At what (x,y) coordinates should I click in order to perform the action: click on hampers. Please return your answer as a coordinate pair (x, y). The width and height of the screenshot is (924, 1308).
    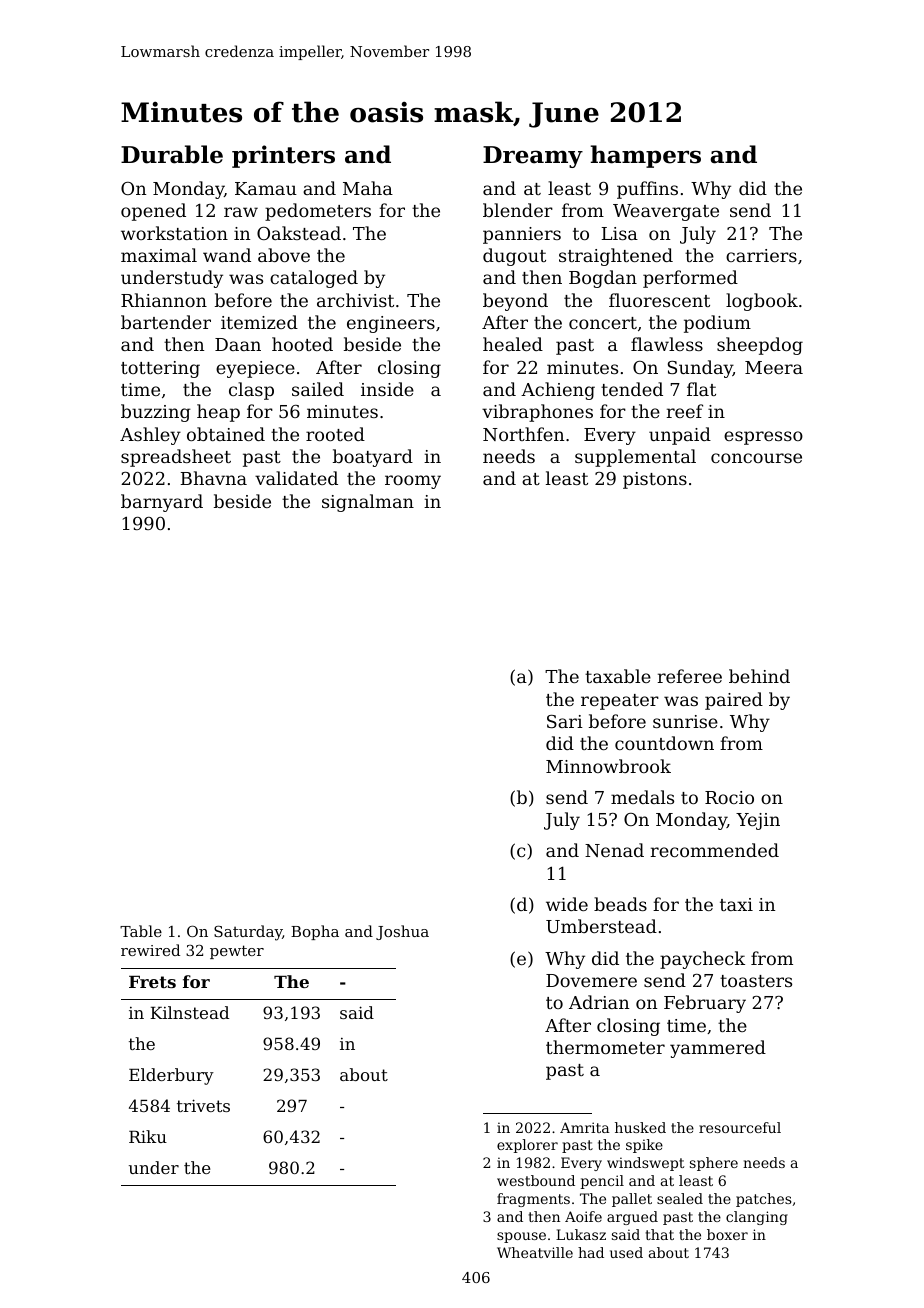
    Looking at the image, I should click on (646, 156).
